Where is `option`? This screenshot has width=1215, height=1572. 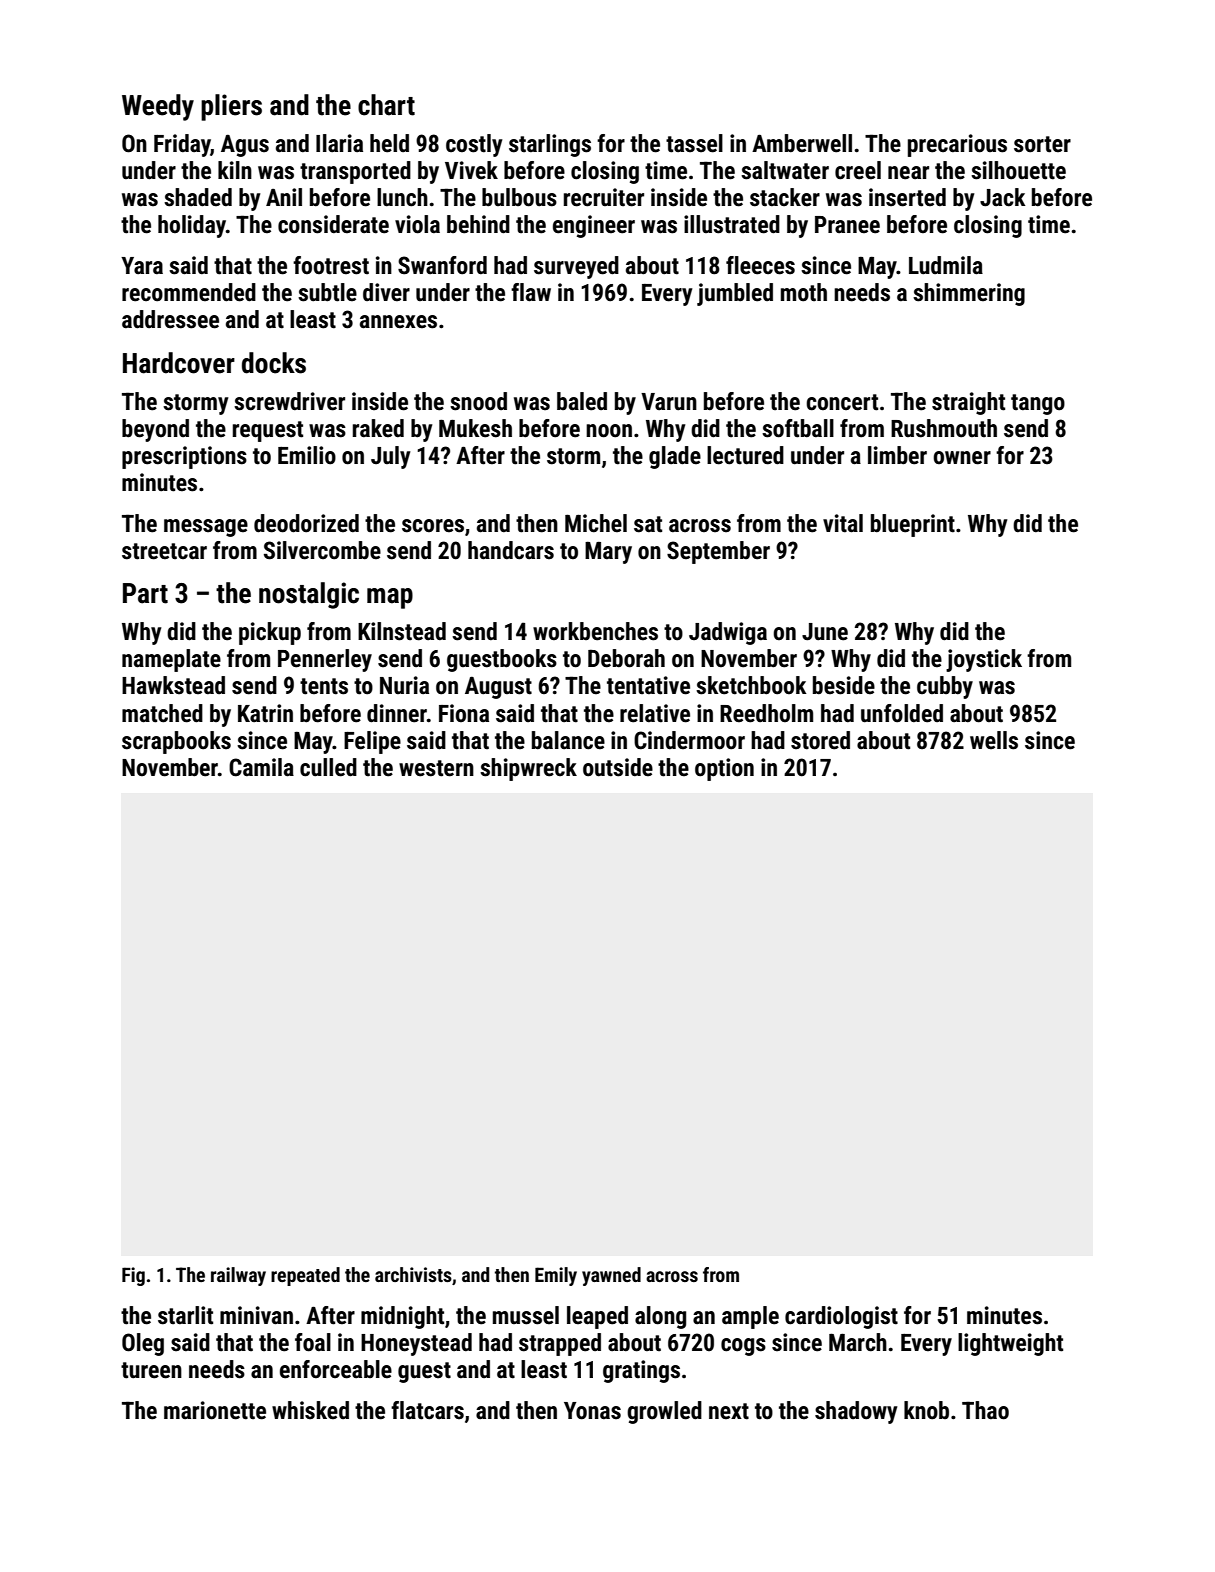
option is located at coordinates (724, 769).
